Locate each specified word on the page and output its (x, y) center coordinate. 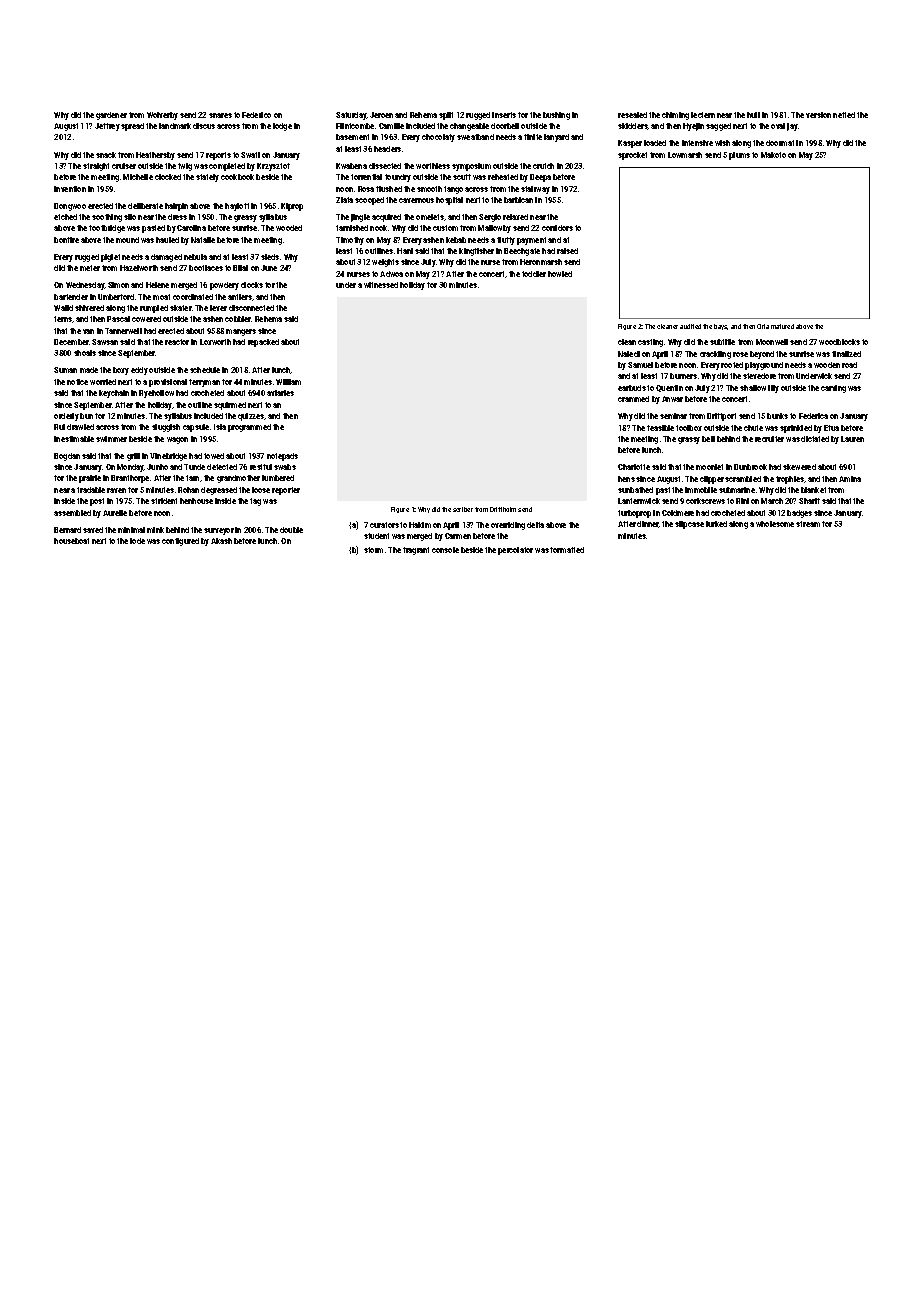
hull (753, 115)
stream (808, 524)
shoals (85, 353)
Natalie (203, 240)
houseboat (71, 541)
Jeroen (381, 115)
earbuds (632, 388)
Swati (250, 155)
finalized (846, 354)
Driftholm (503, 509)
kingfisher (476, 252)
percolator (515, 551)
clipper (712, 480)
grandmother (238, 479)
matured (782, 326)
